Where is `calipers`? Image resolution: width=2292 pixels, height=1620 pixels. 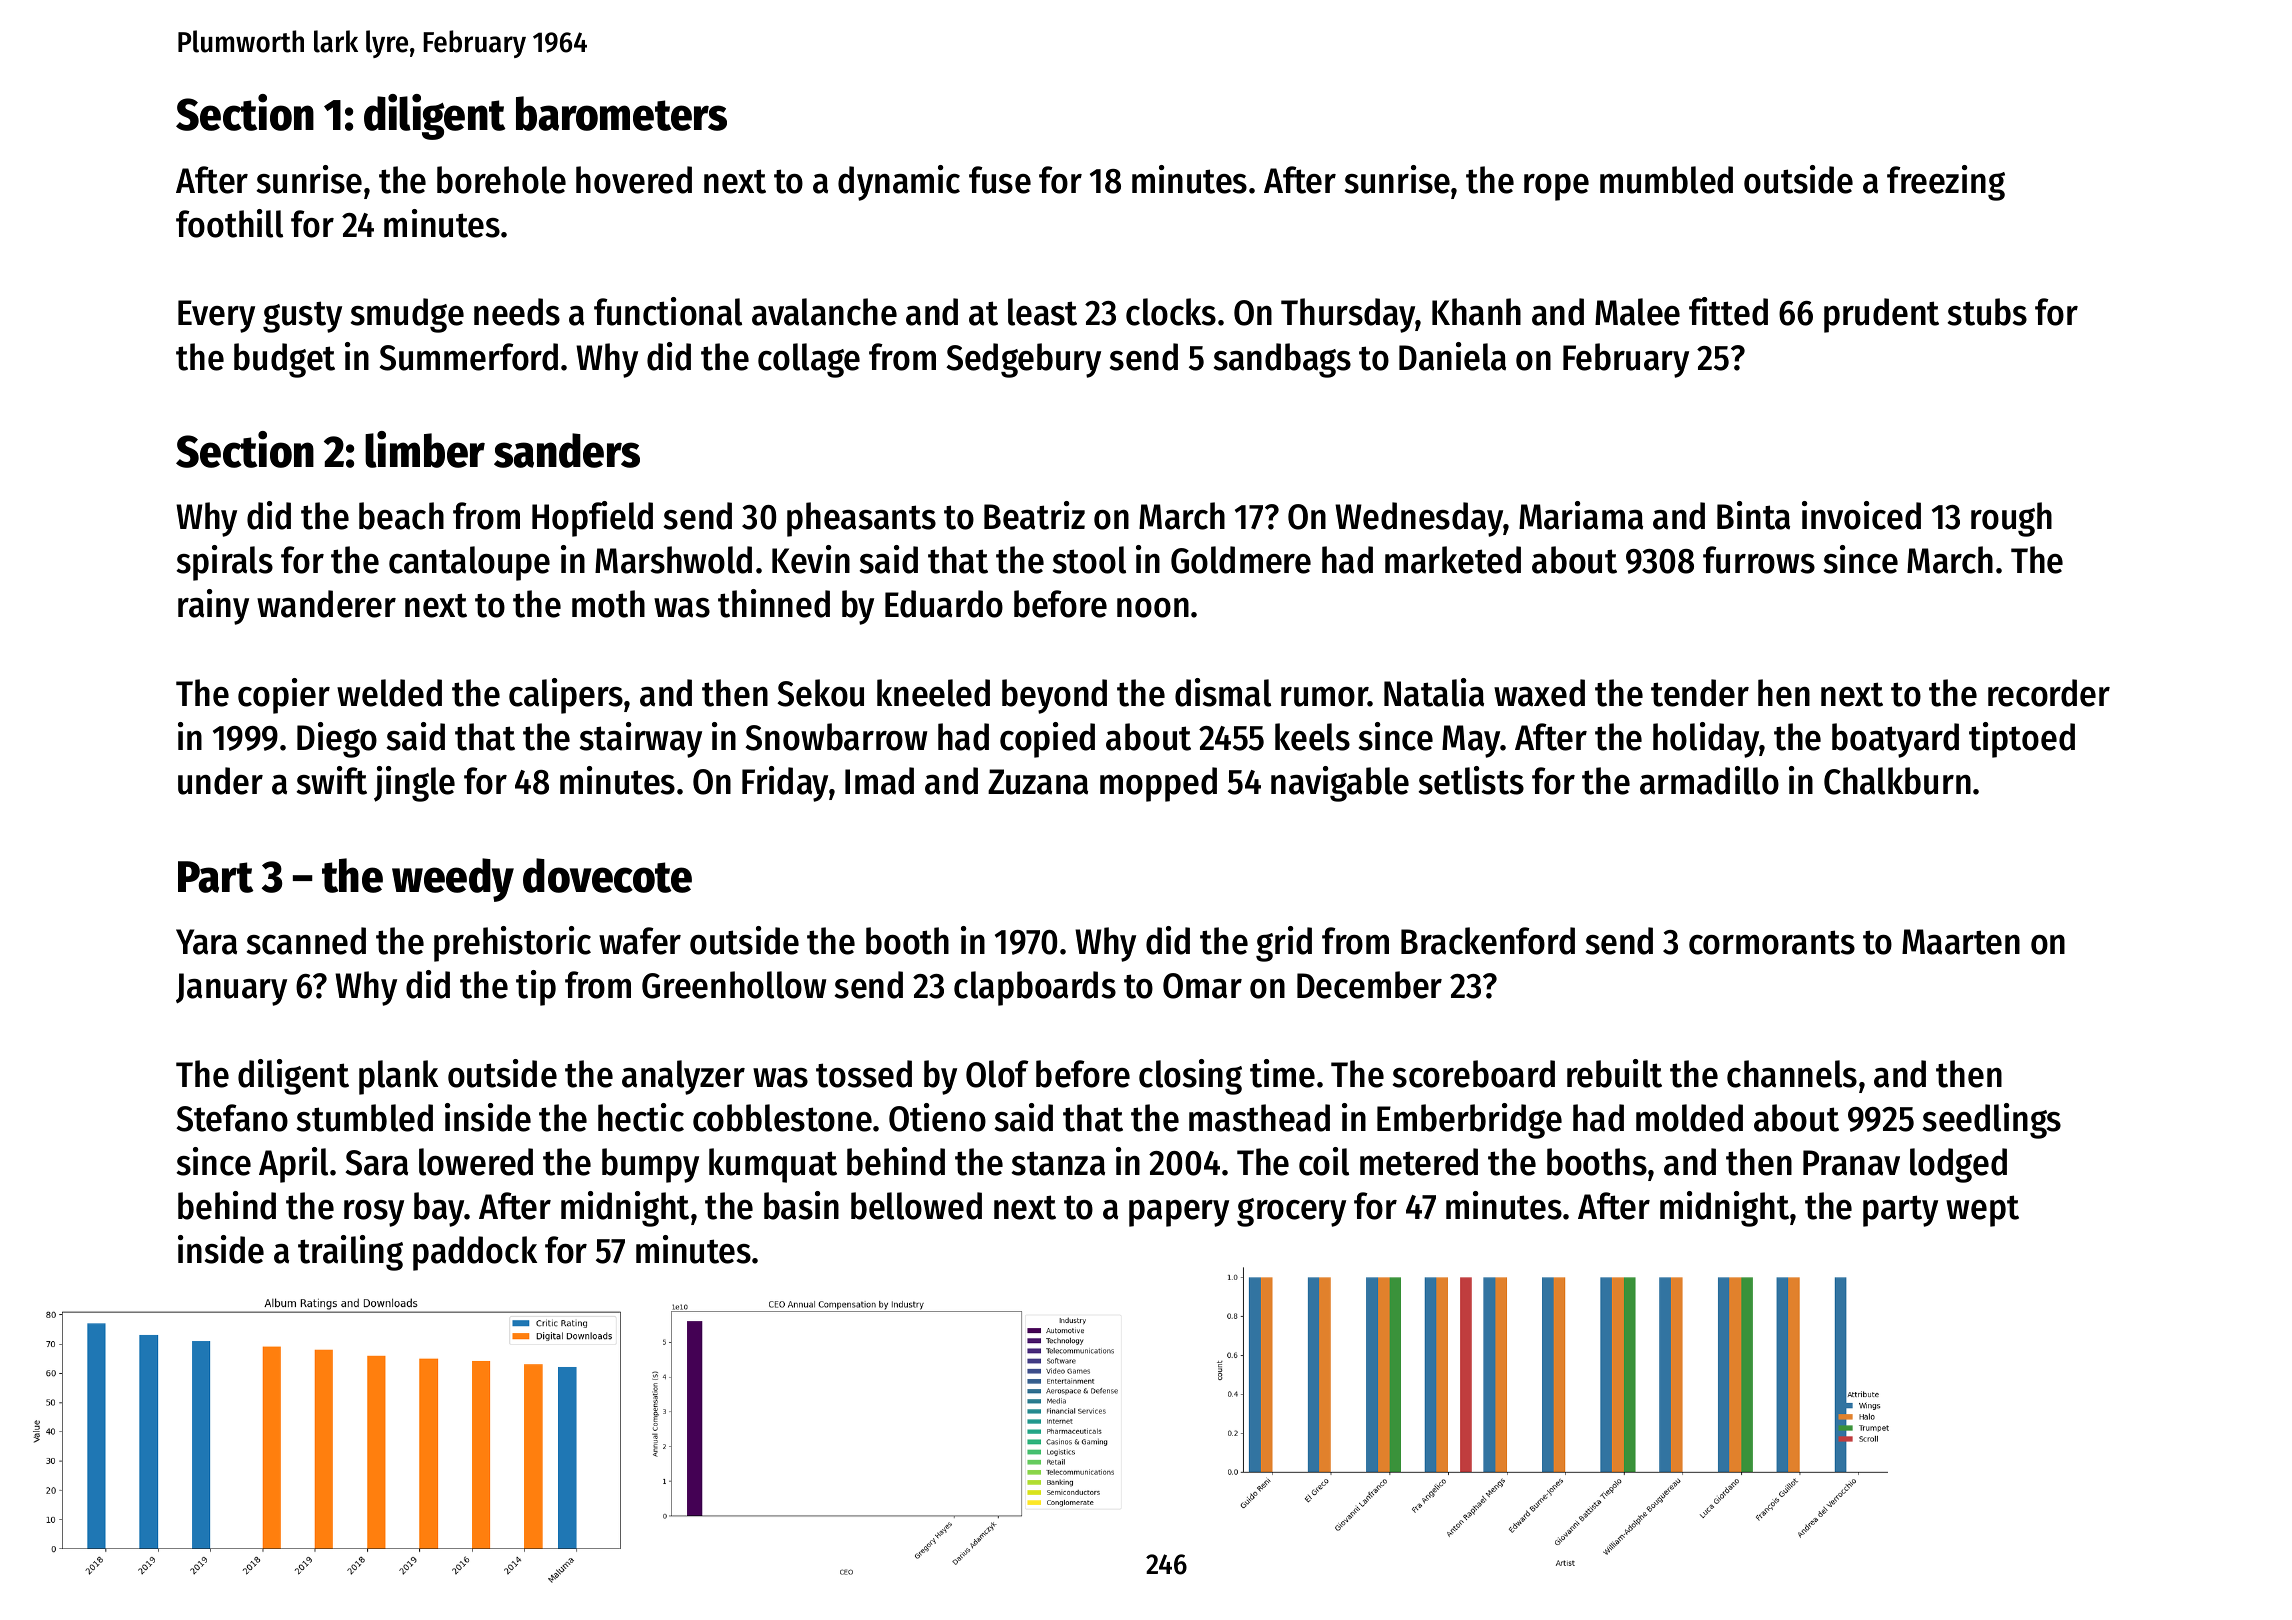
calipers is located at coordinates (566, 696).
